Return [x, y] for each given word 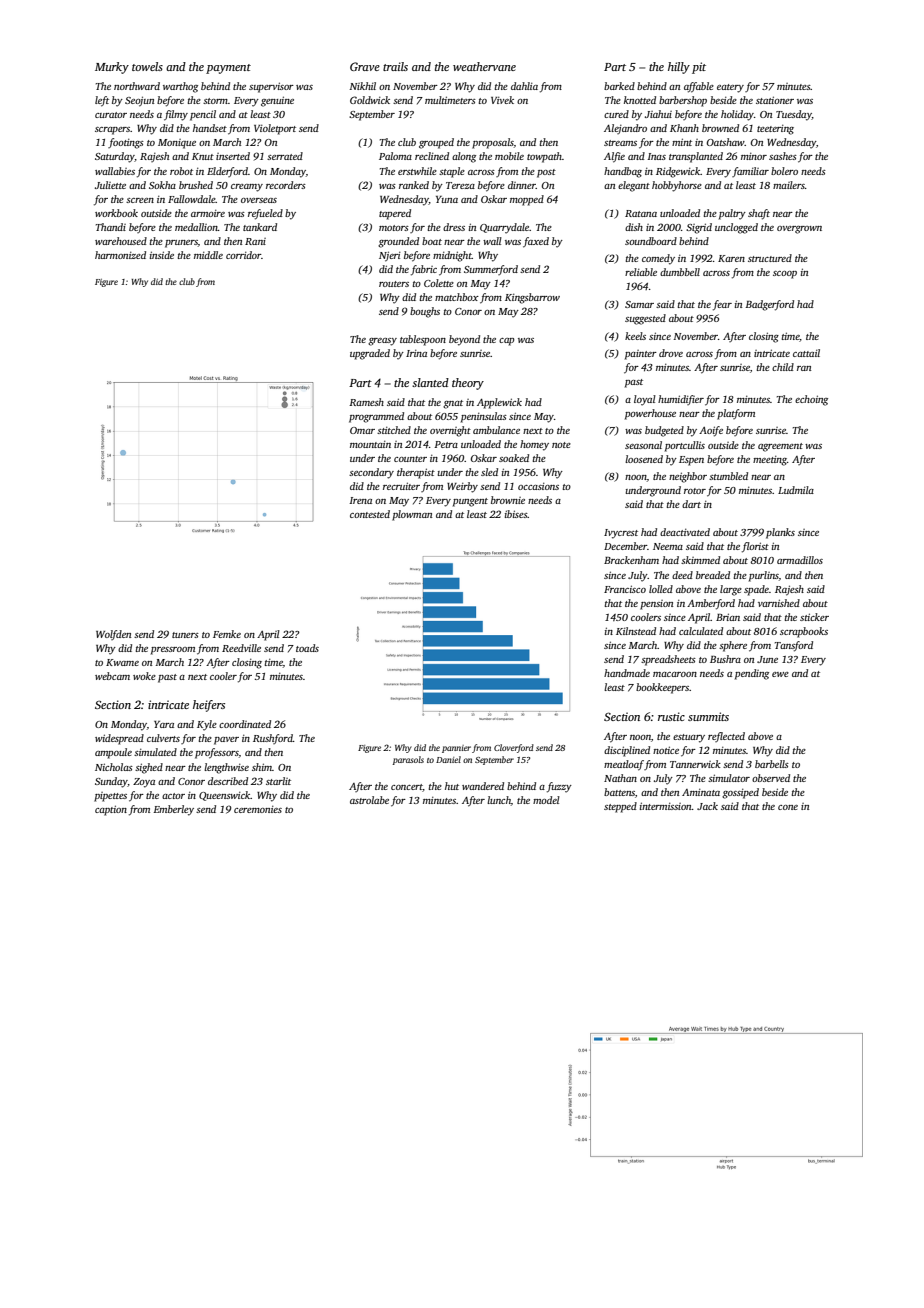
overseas [259, 200]
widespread [119, 739]
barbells [772, 764]
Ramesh [366, 402]
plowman [412, 515]
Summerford [491, 270]
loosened [644, 459]
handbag [623, 172]
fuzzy [559, 787]
